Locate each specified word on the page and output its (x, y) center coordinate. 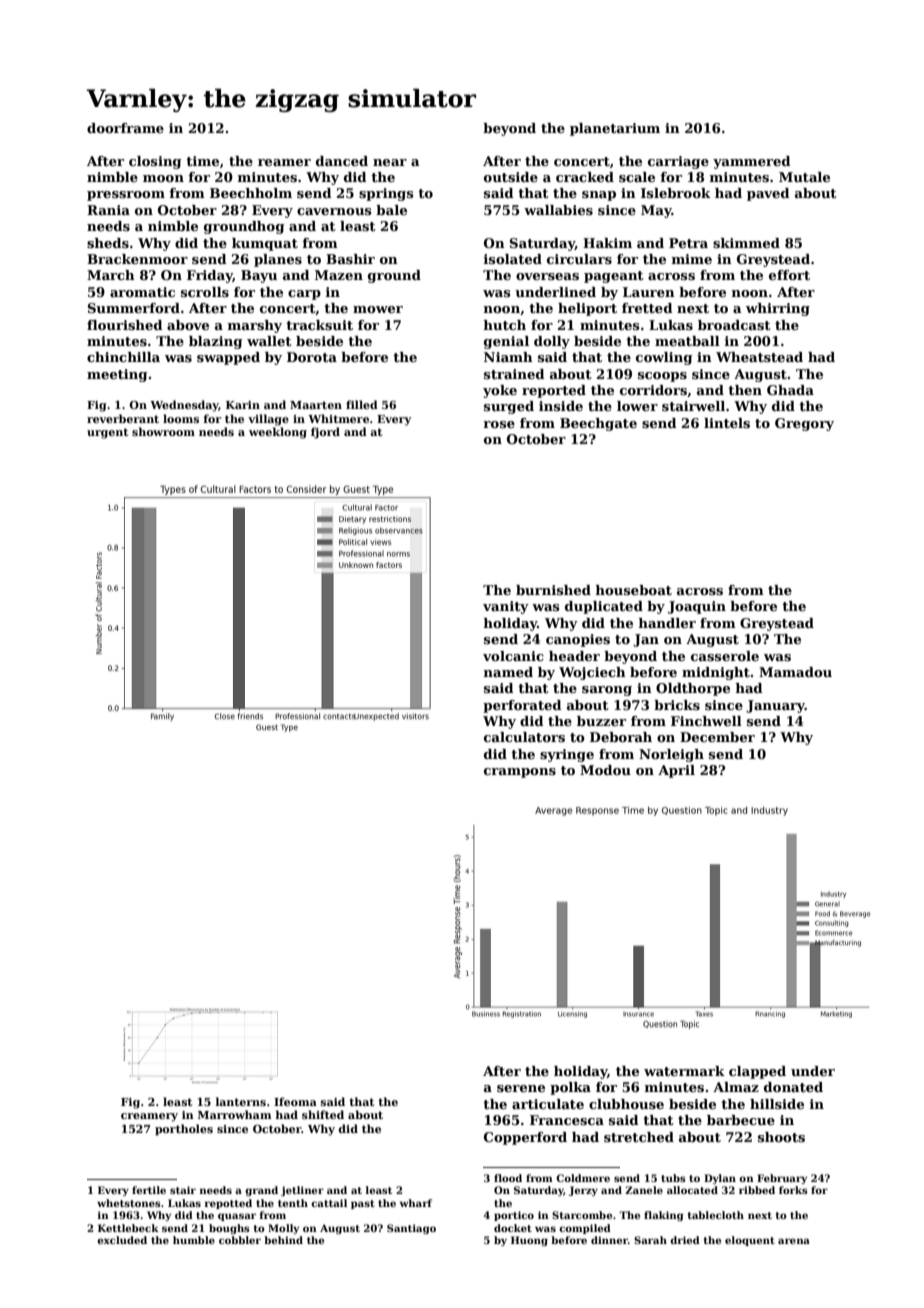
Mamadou (795, 672)
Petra (688, 243)
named (508, 672)
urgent (107, 433)
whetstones (129, 1203)
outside (511, 177)
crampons (520, 773)
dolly (552, 342)
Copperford (525, 1138)
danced (342, 161)
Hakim (607, 243)
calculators (524, 737)
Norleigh (671, 755)
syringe (567, 755)
